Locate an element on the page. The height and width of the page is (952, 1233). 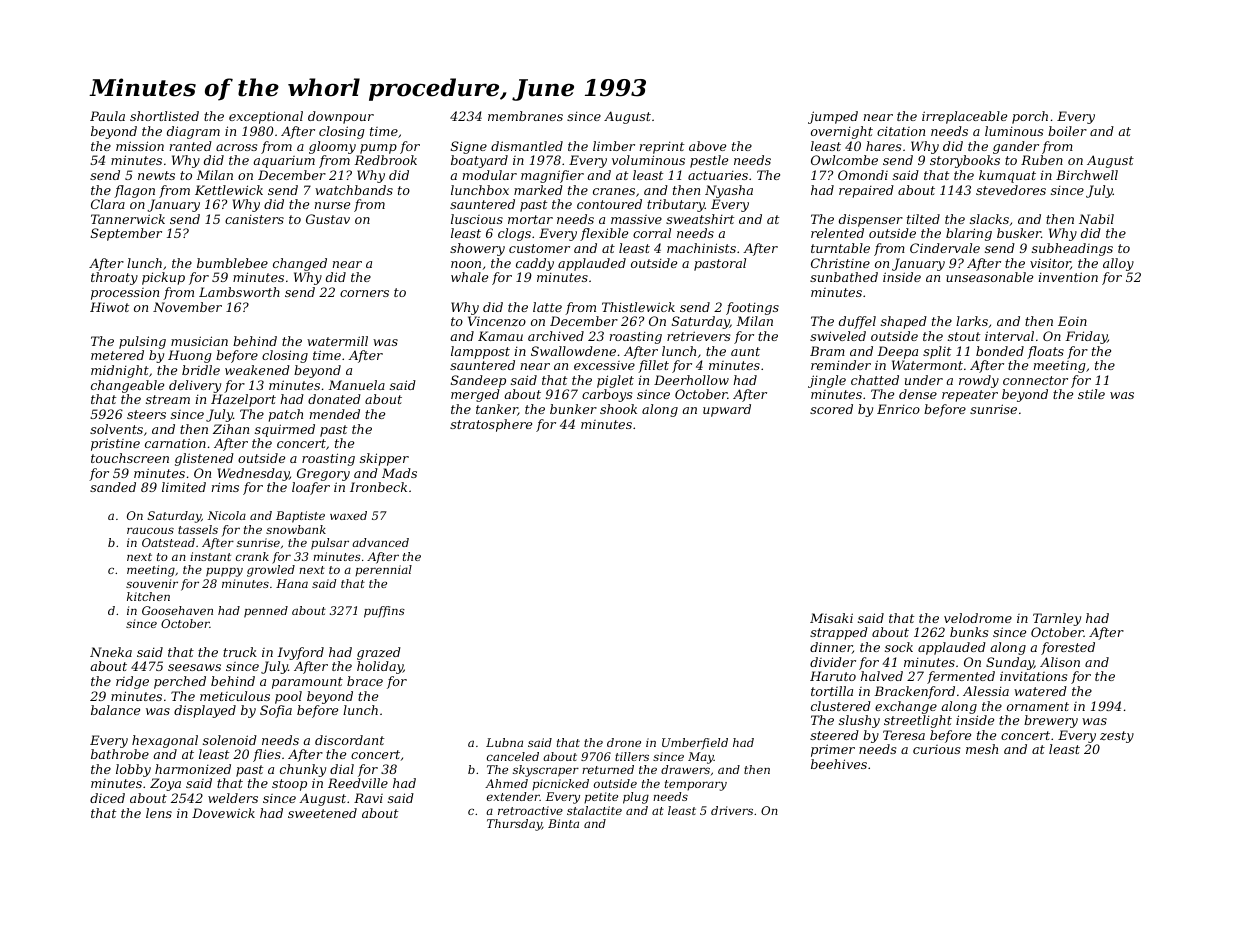
Paula is located at coordinates (107, 116).
